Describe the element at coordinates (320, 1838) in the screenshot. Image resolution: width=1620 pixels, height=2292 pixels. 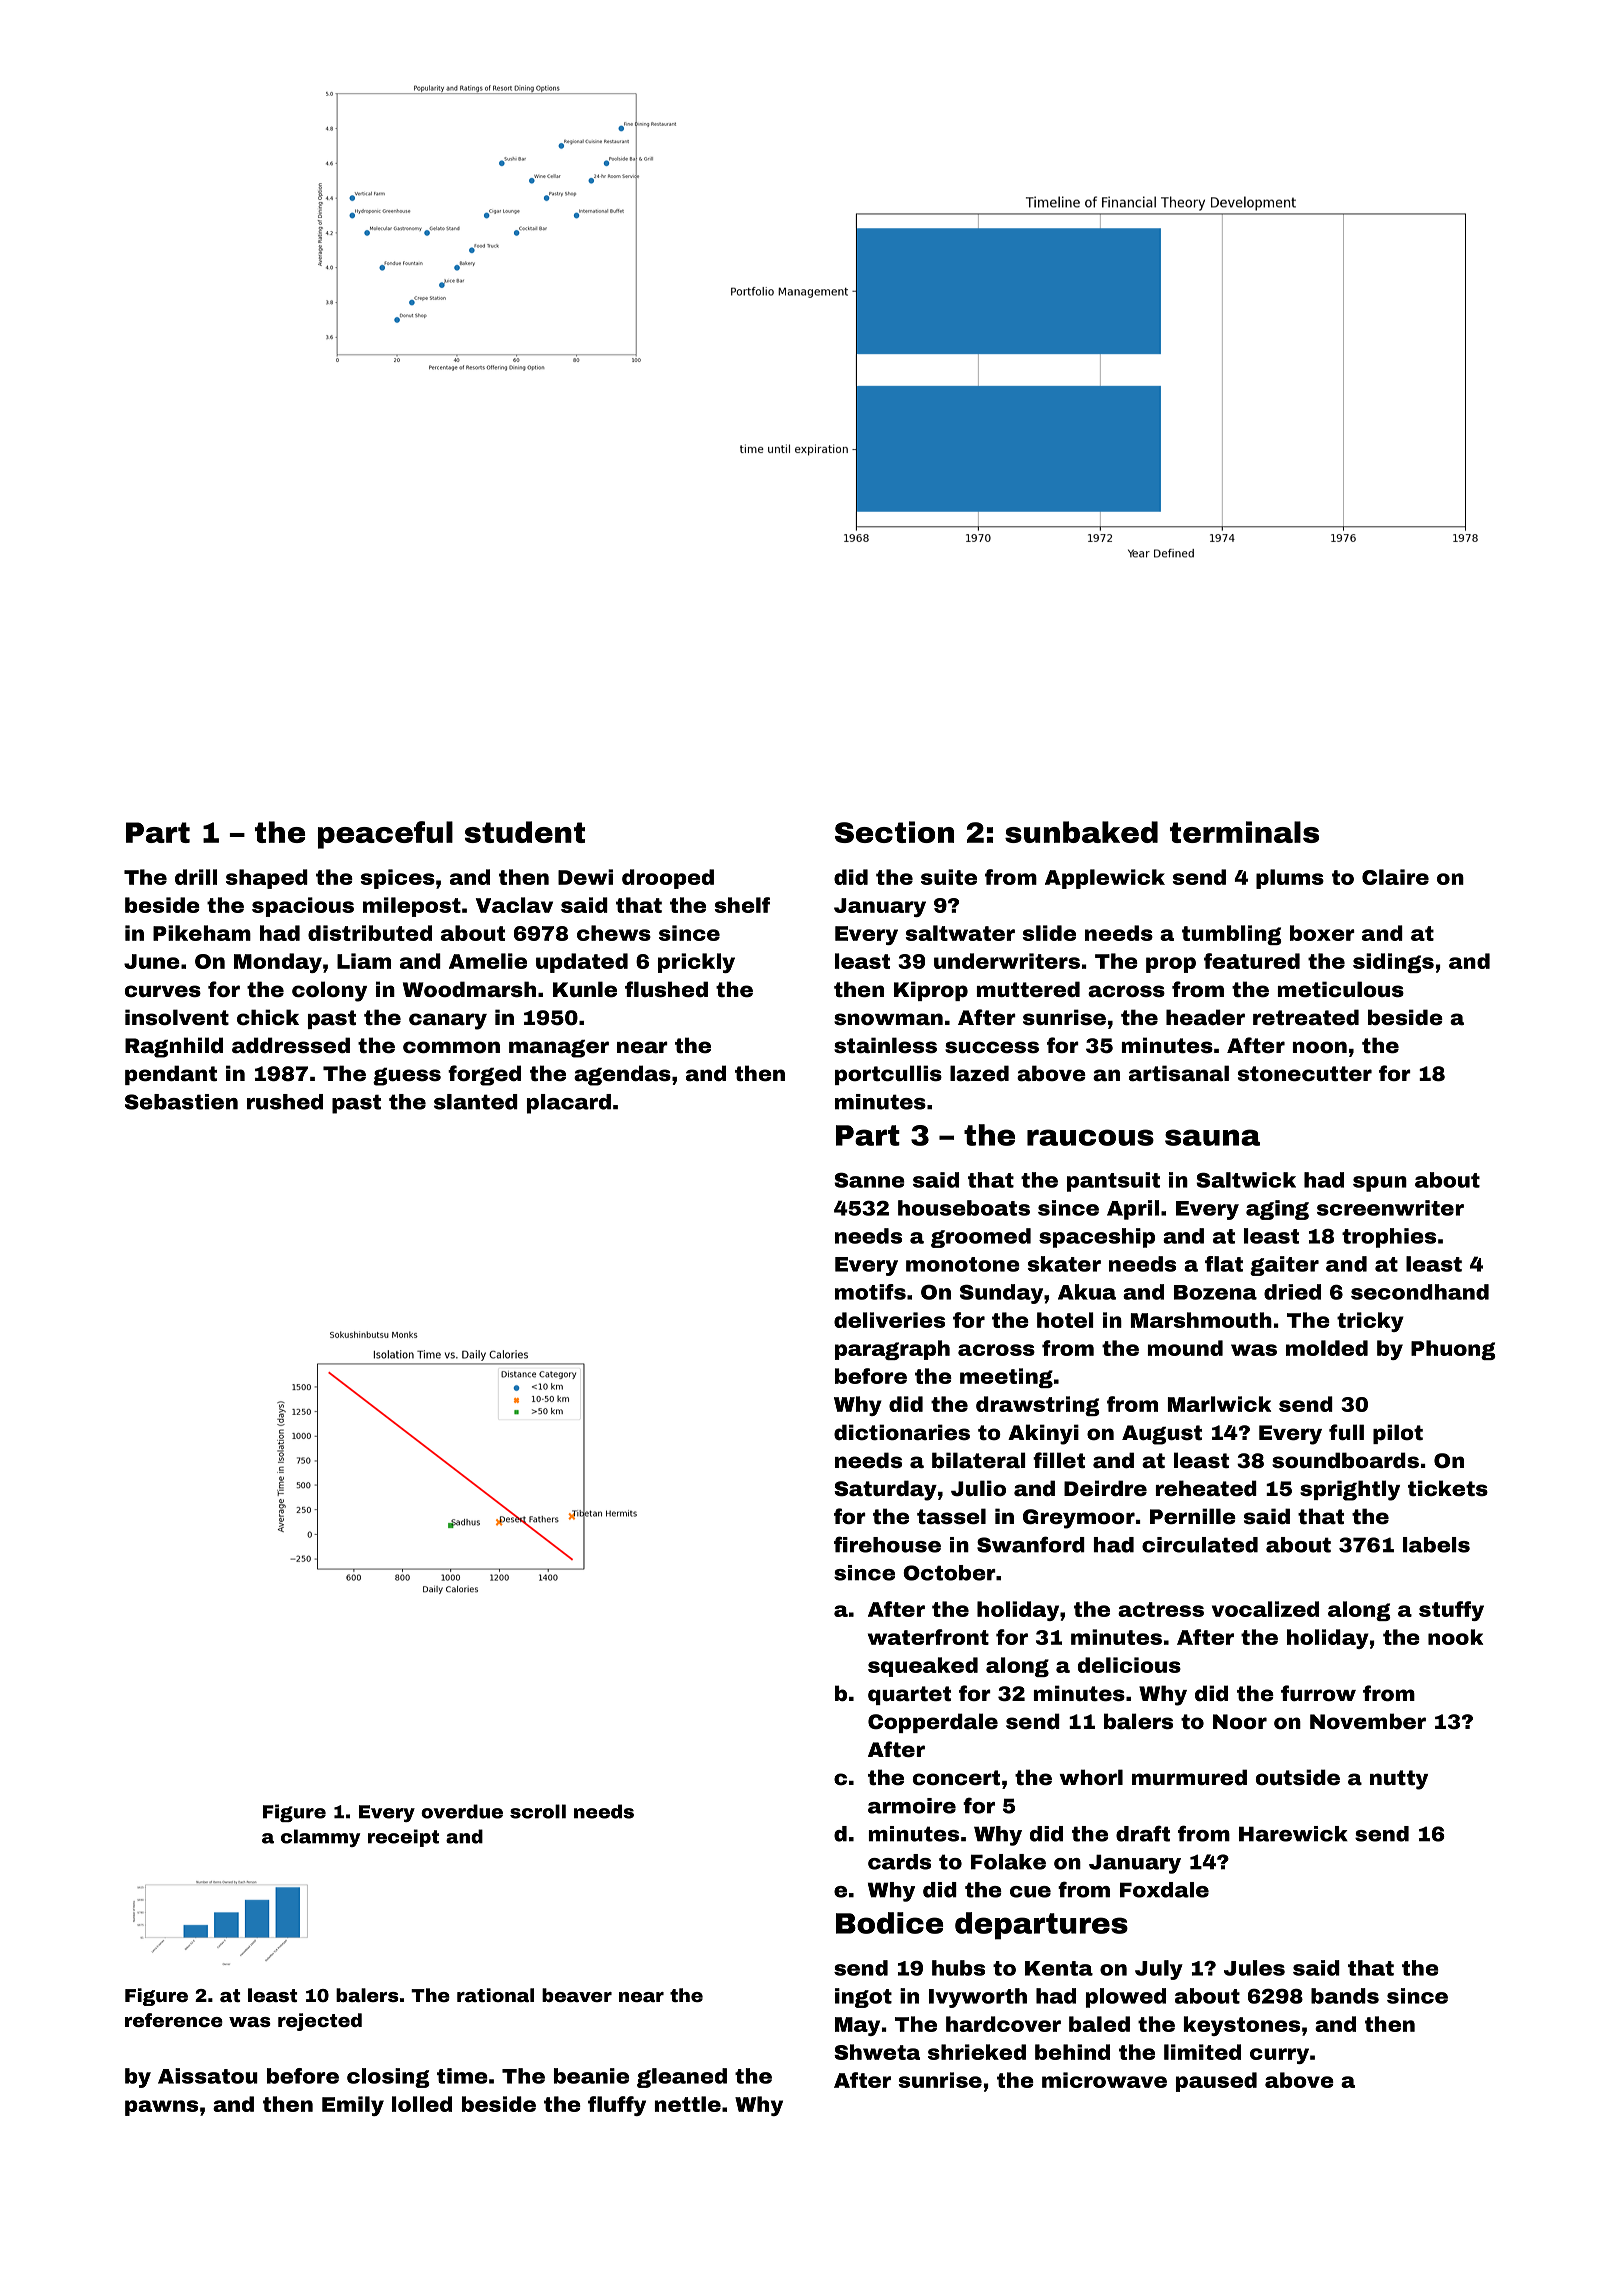
I see `clammy` at that location.
